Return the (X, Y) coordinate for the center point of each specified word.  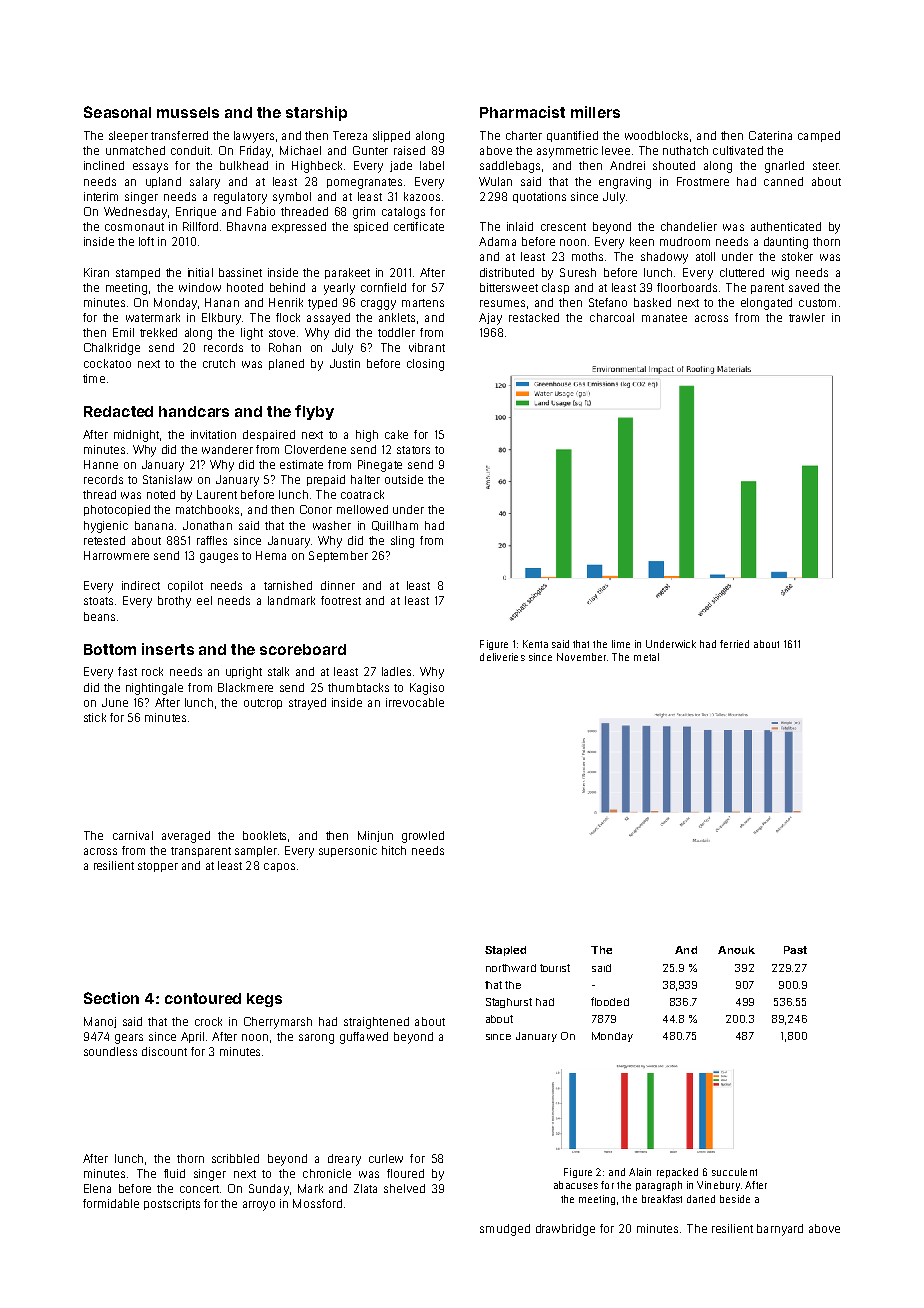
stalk (278, 671)
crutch (219, 363)
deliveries (502, 657)
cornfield (383, 287)
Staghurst (509, 1003)
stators (413, 450)
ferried (734, 644)
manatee (664, 318)
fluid (174, 1173)
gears (129, 1039)
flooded (610, 1001)
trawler (807, 317)
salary (205, 183)
